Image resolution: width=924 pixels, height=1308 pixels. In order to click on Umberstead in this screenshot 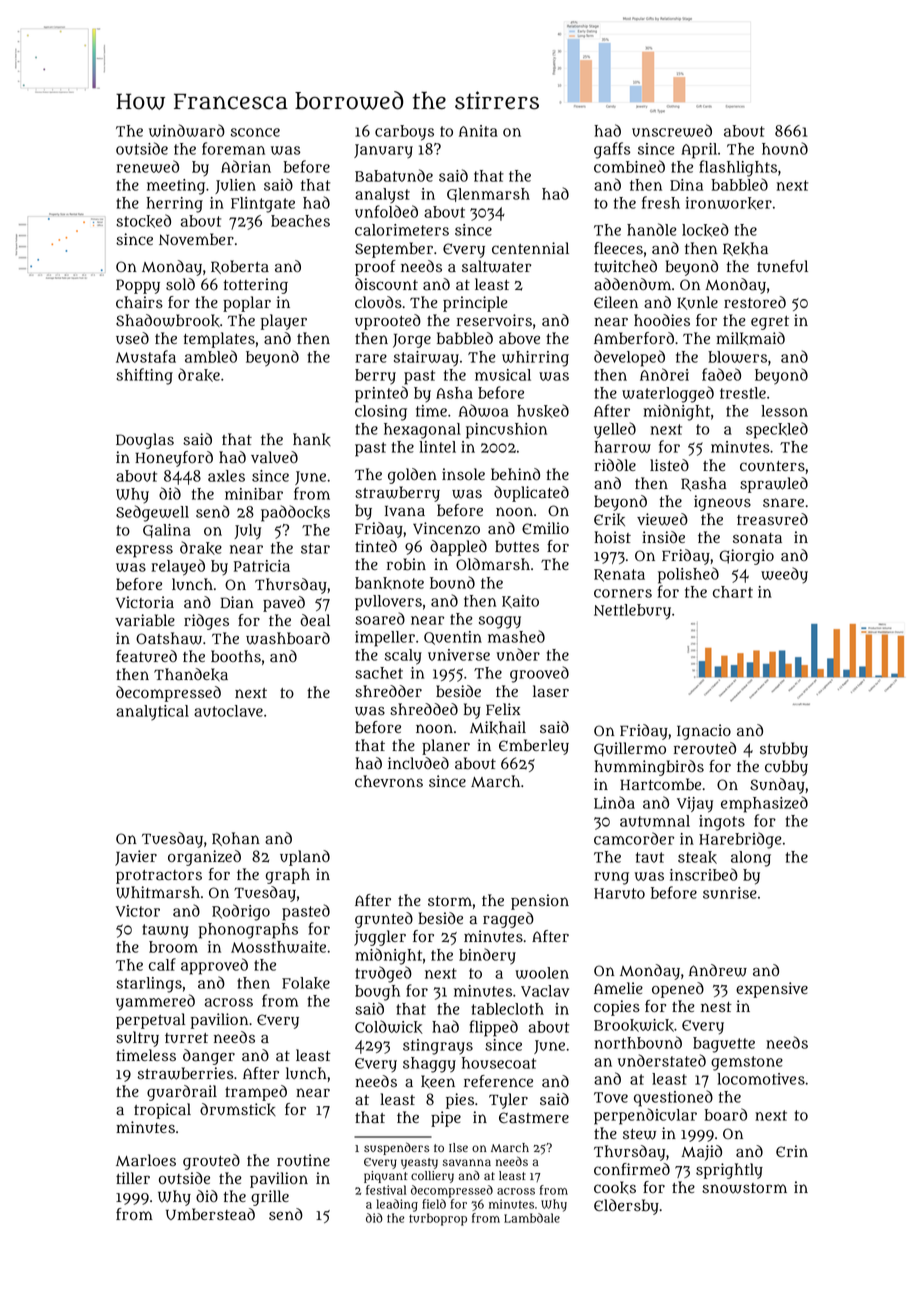, I will do `click(210, 1214)`.
